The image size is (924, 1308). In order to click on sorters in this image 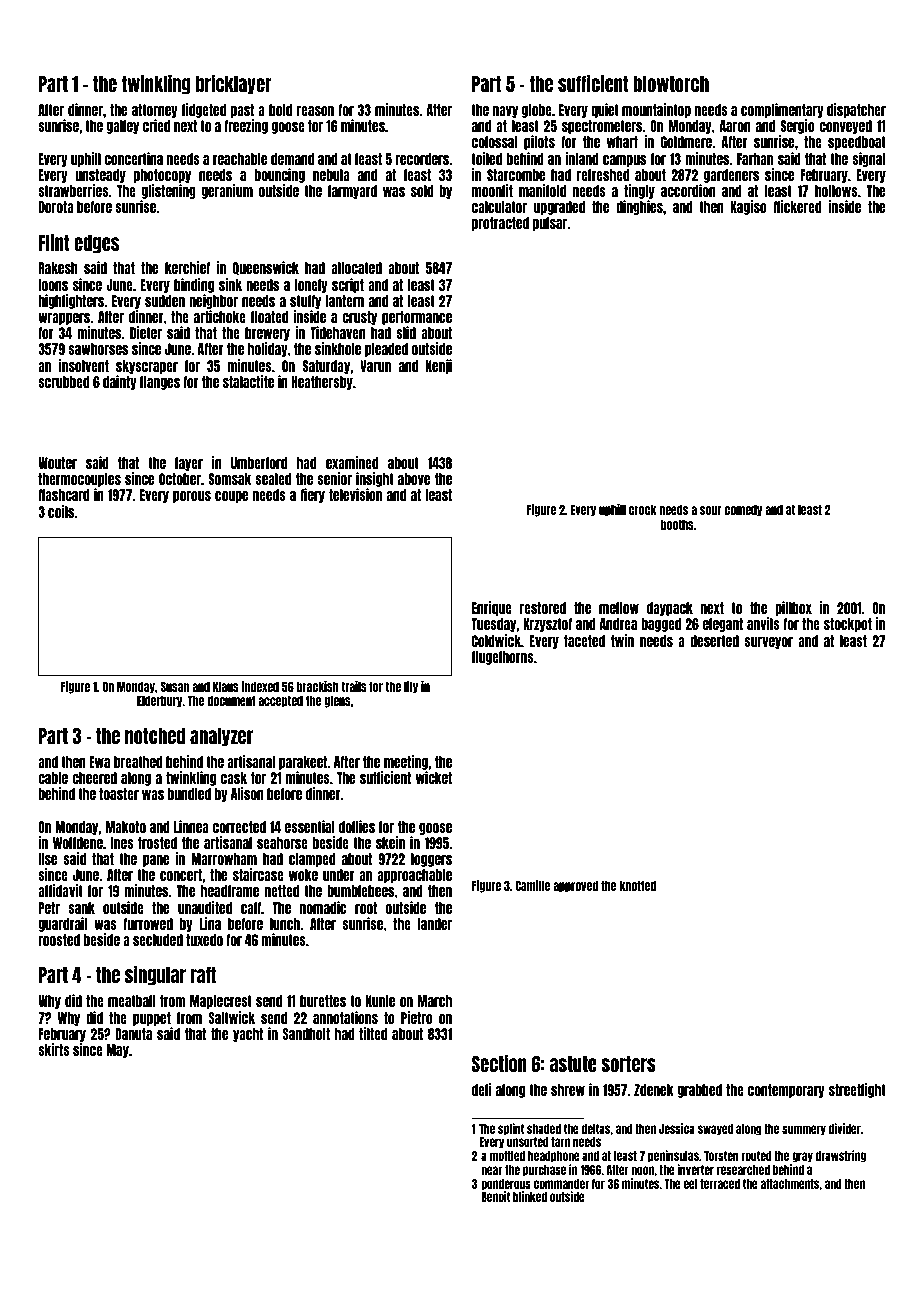, I will do `click(628, 1064)`.
